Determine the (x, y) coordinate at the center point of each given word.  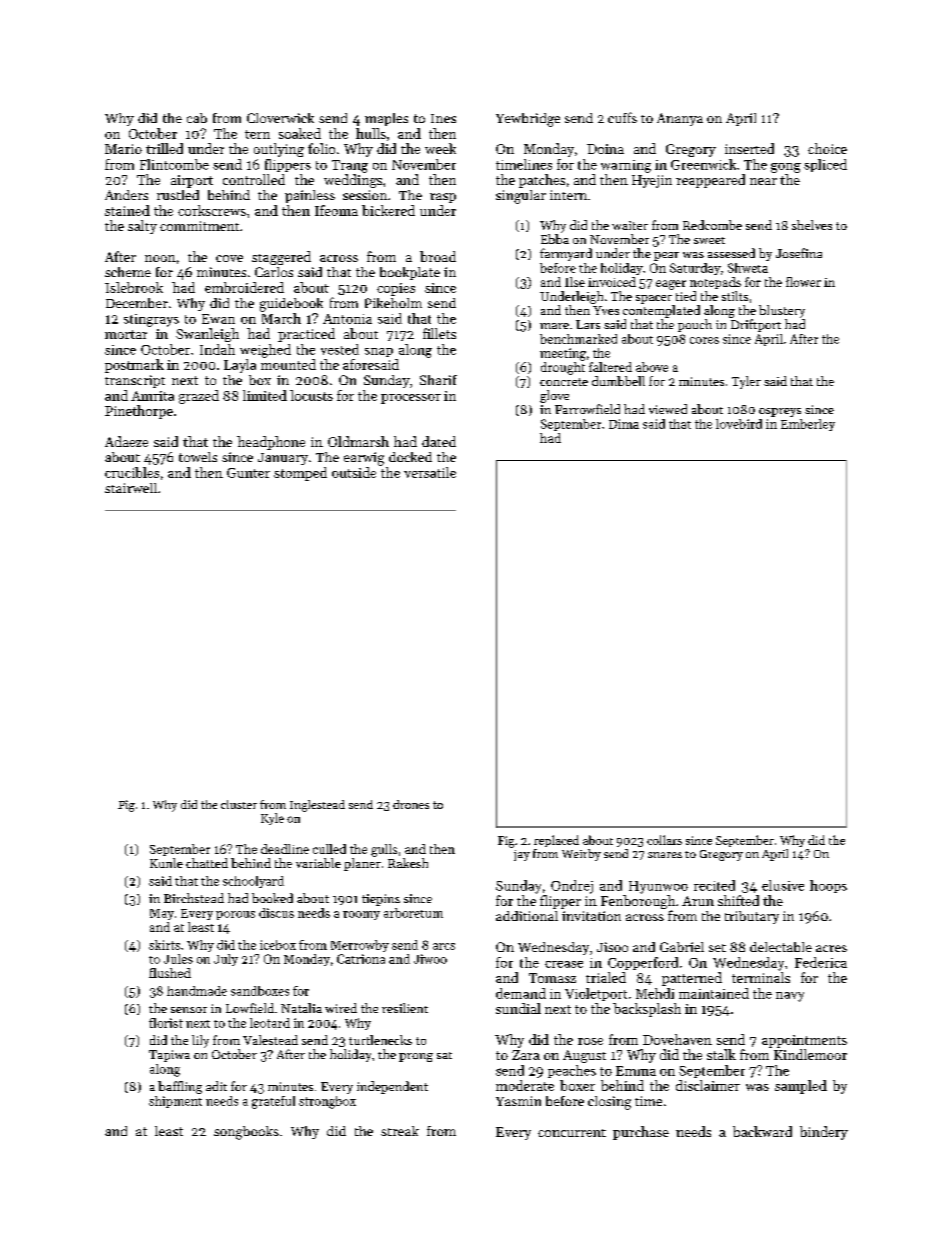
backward (762, 1131)
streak (400, 1131)
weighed (265, 351)
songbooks (246, 1133)
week (440, 148)
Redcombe (712, 225)
